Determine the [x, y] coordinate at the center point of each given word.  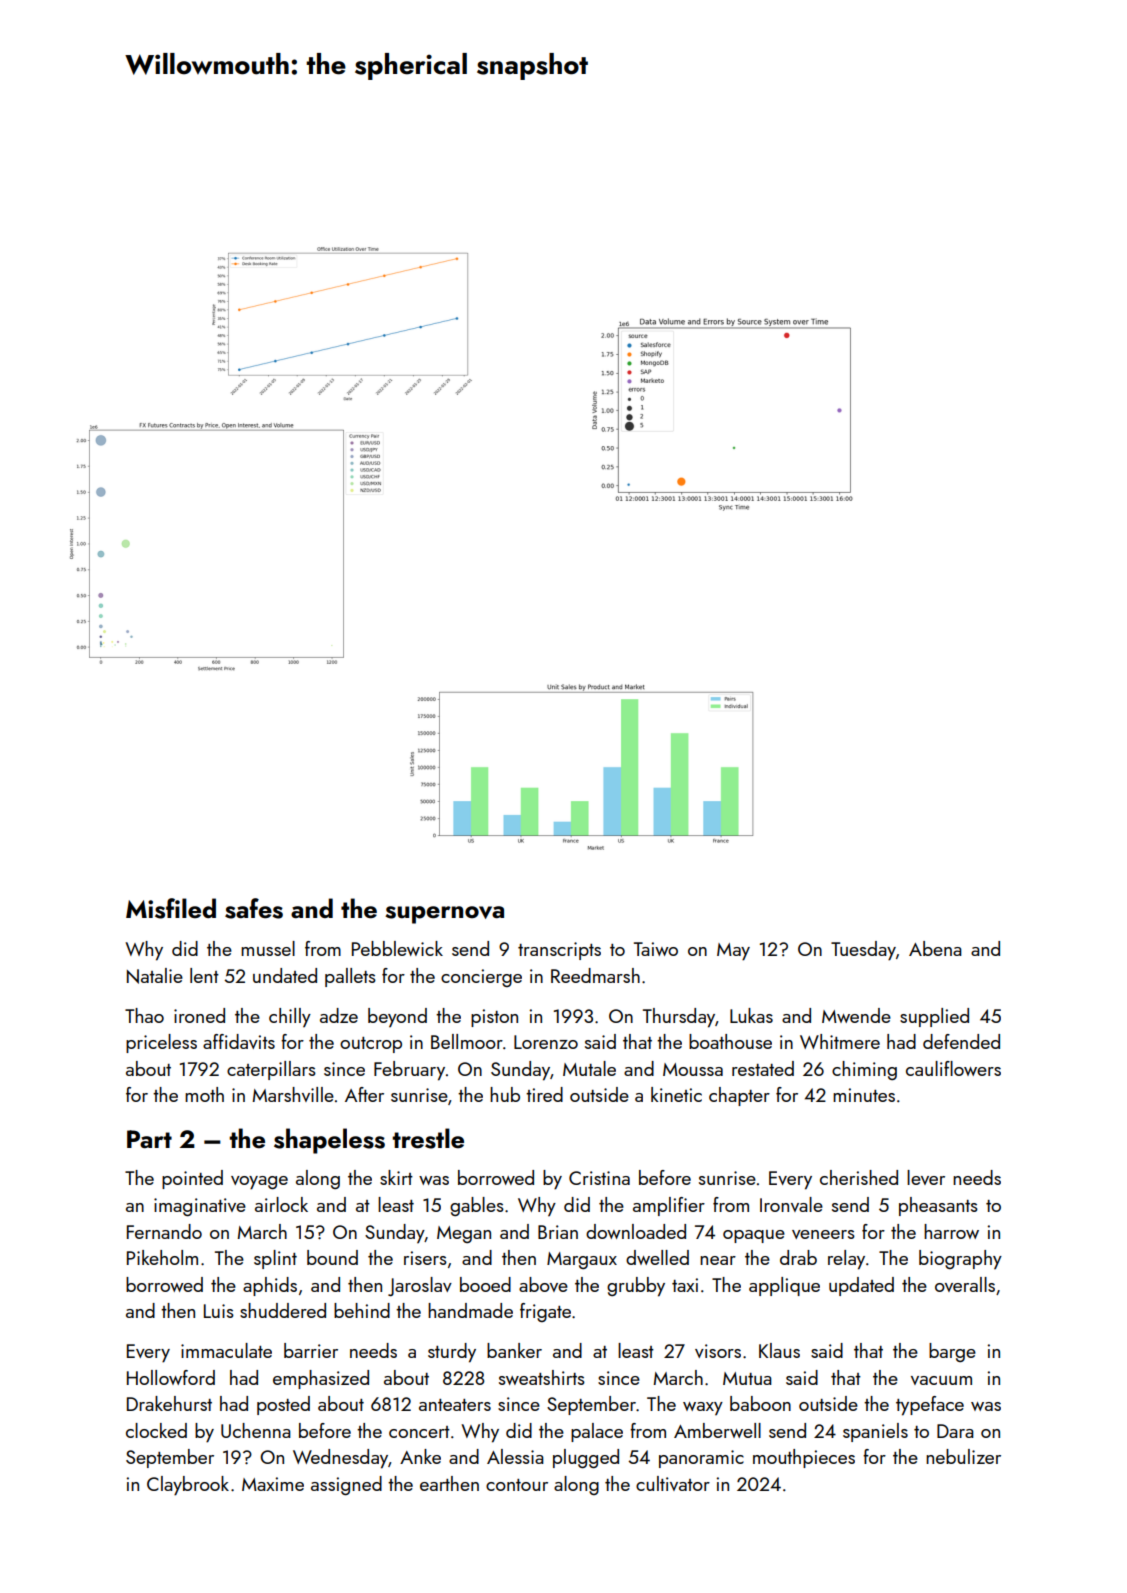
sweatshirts [542, 1377]
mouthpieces [804, 1458]
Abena [935, 948]
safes [254, 908]
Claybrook [188, 1486]
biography [960, 1259]
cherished [859, 1177]
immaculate [226, 1350]
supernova [444, 915]
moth [204, 1094]
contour [517, 1485]
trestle [428, 1138]
